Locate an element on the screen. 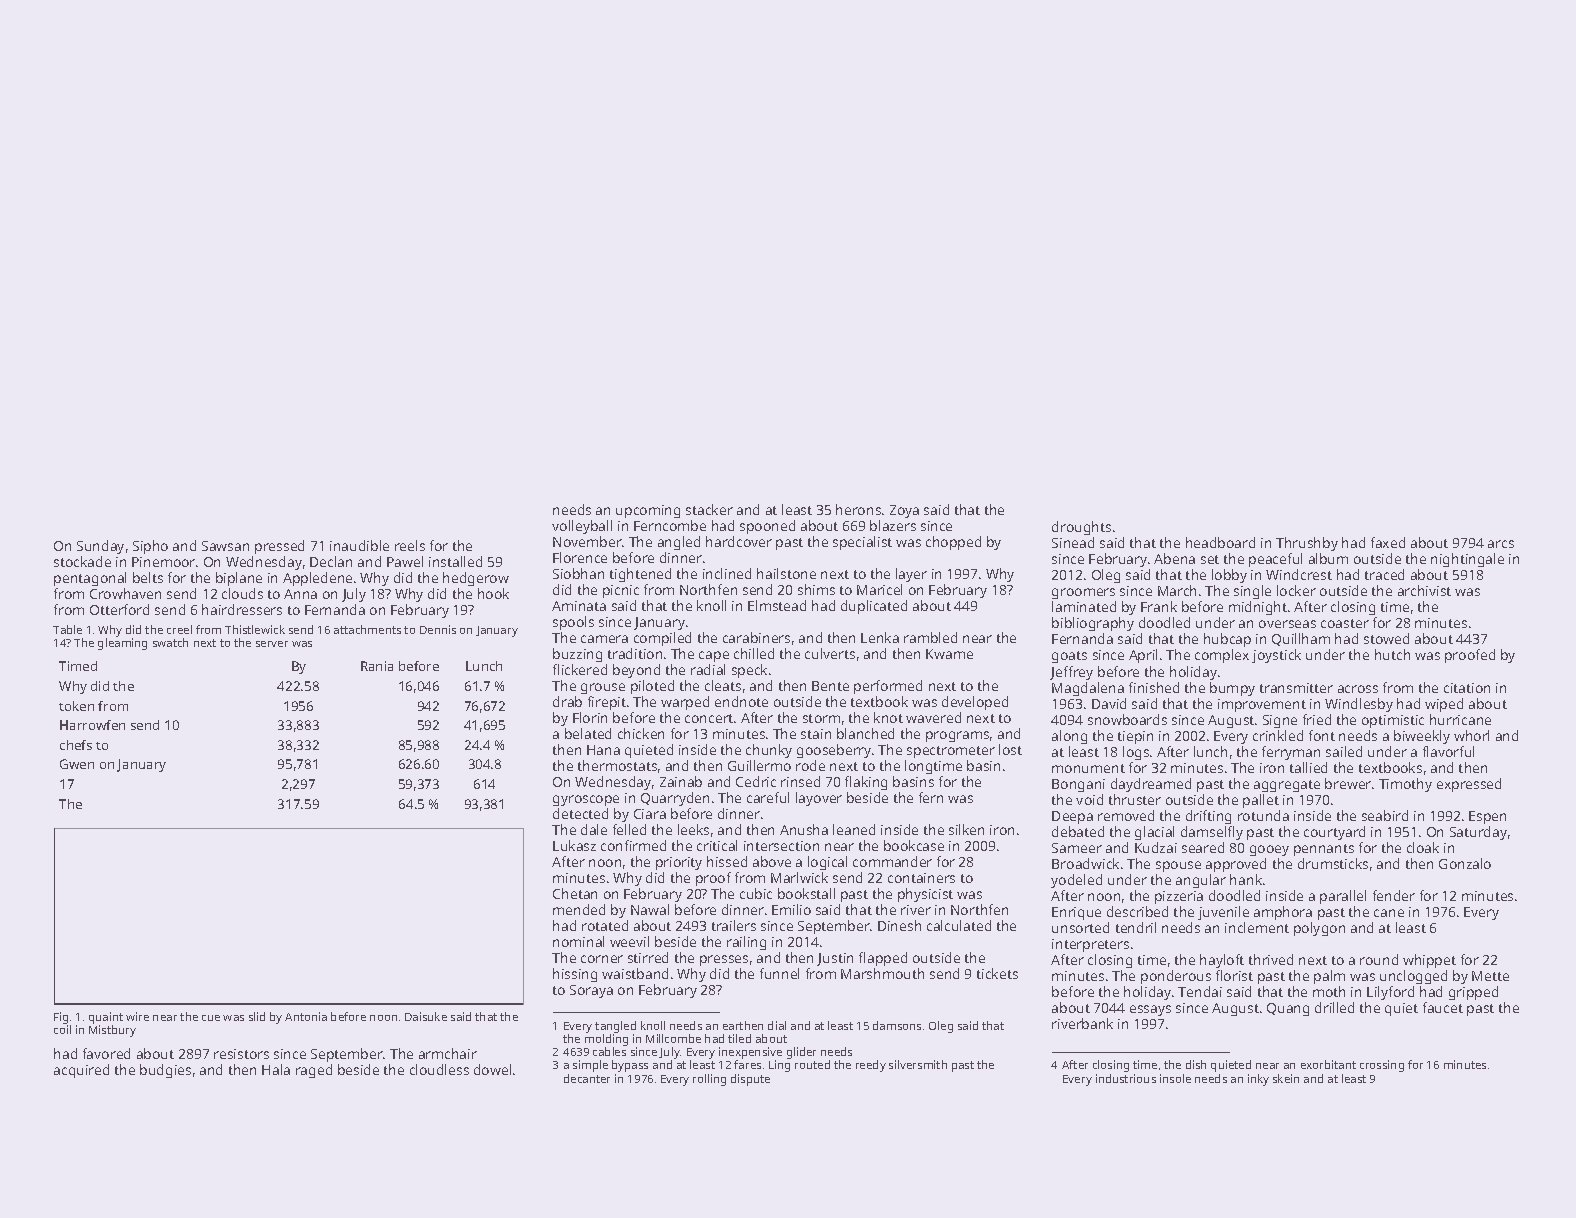 This screenshot has height=1218, width=1576. Zoya is located at coordinates (904, 511).
